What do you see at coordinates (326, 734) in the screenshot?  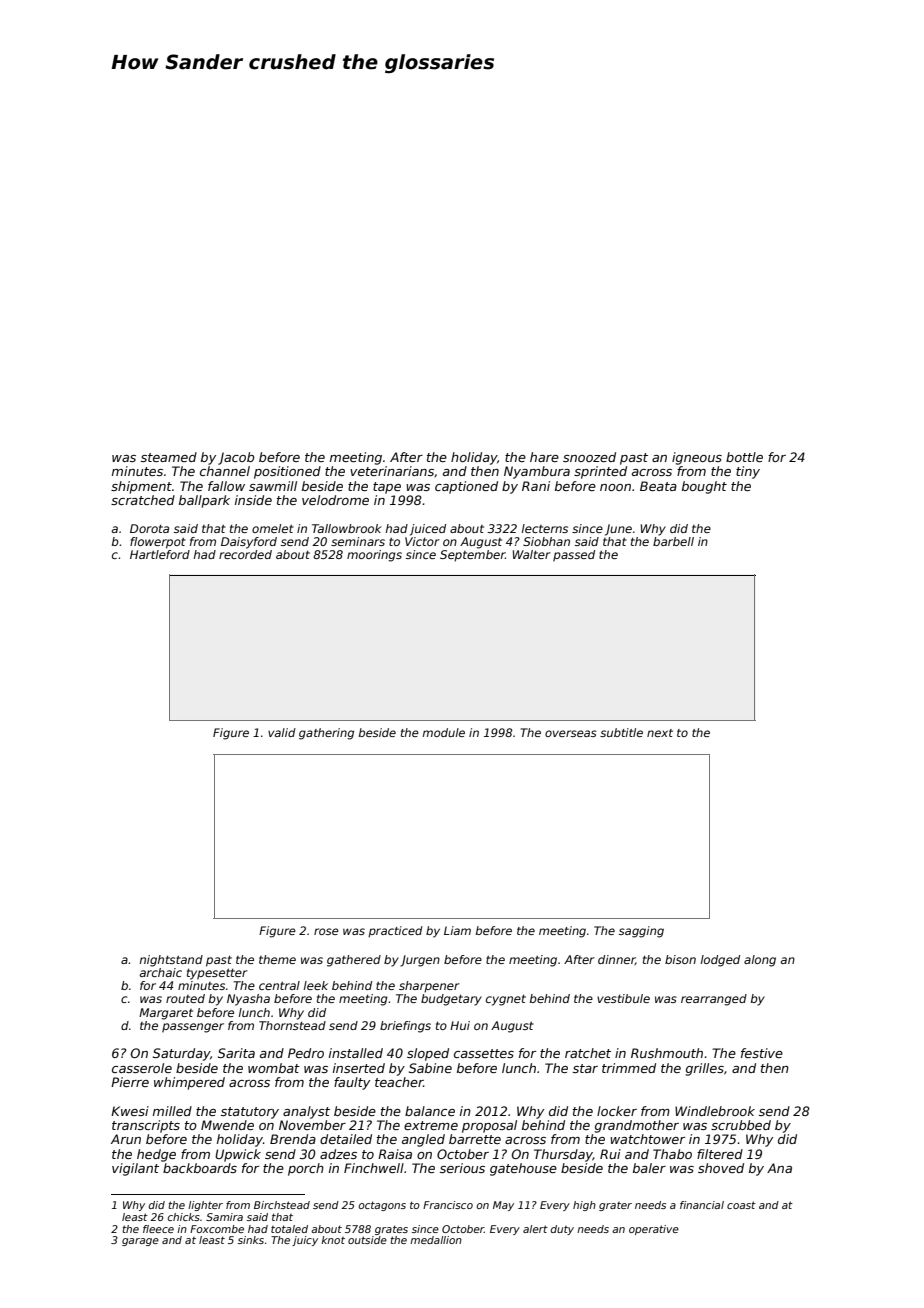 I see `gathering` at bounding box center [326, 734].
